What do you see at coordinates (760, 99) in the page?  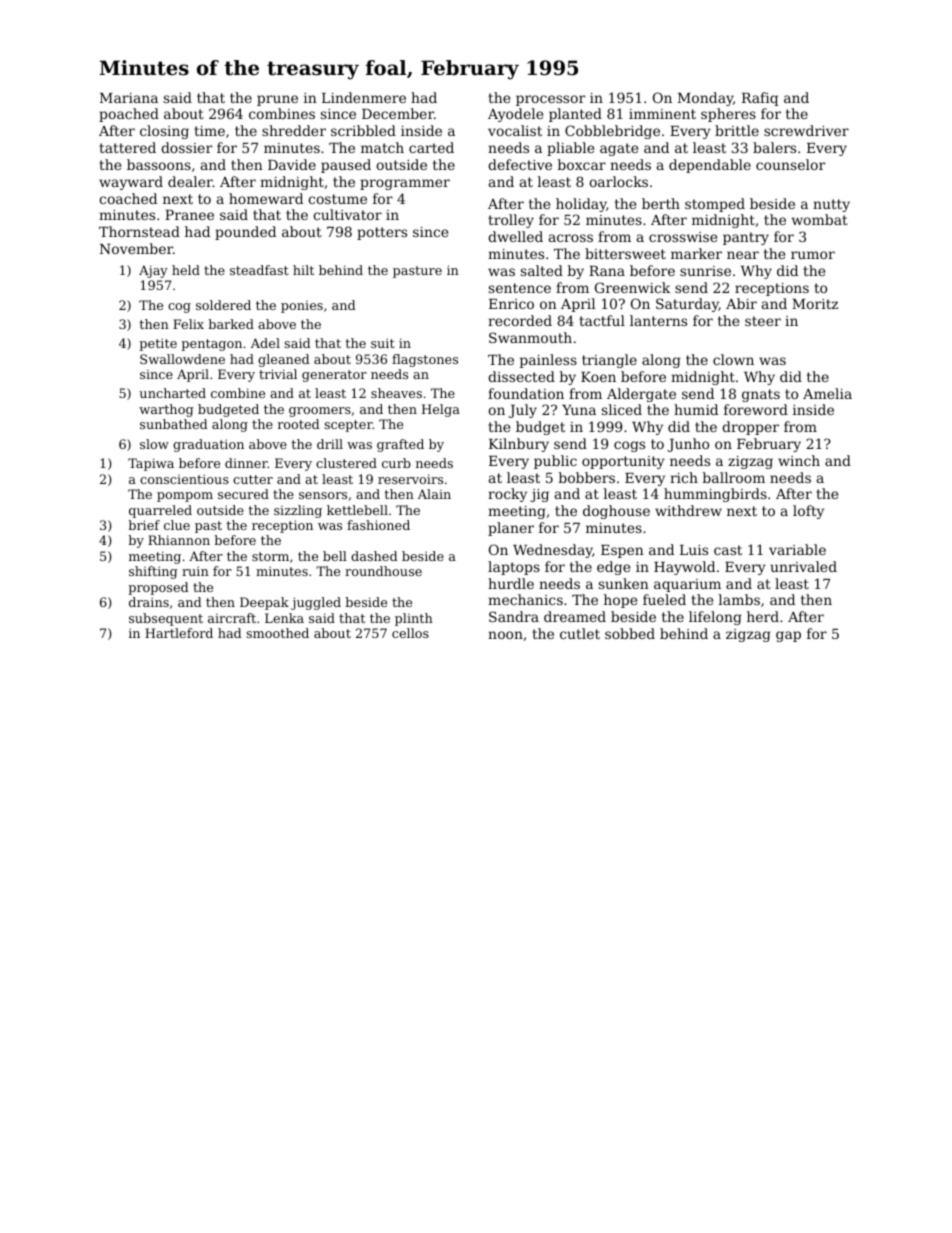 I see `Rafiq` at bounding box center [760, 99].
